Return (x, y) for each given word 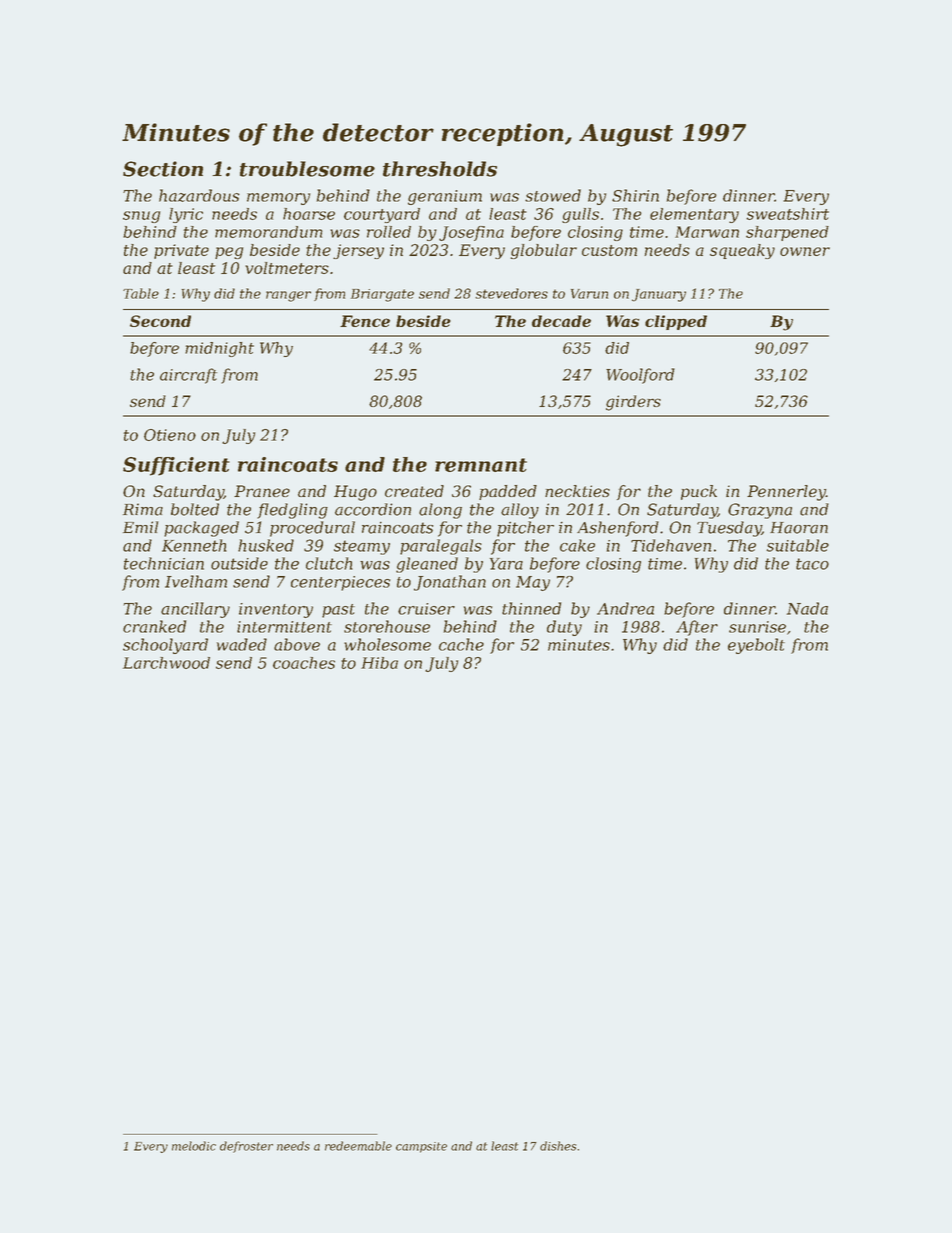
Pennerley (786, 493)
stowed (553, 195)
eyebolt (756, 646)
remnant (481, 465)
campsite (421, 1147)
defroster (246, 1147)
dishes (558, 1146)
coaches (304, 663)
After (697, 628)
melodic (194, 1146)
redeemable (358, 1146)
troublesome (307, 169)
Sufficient (176, 466)
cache (461, 644)
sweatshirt (787, 214)
